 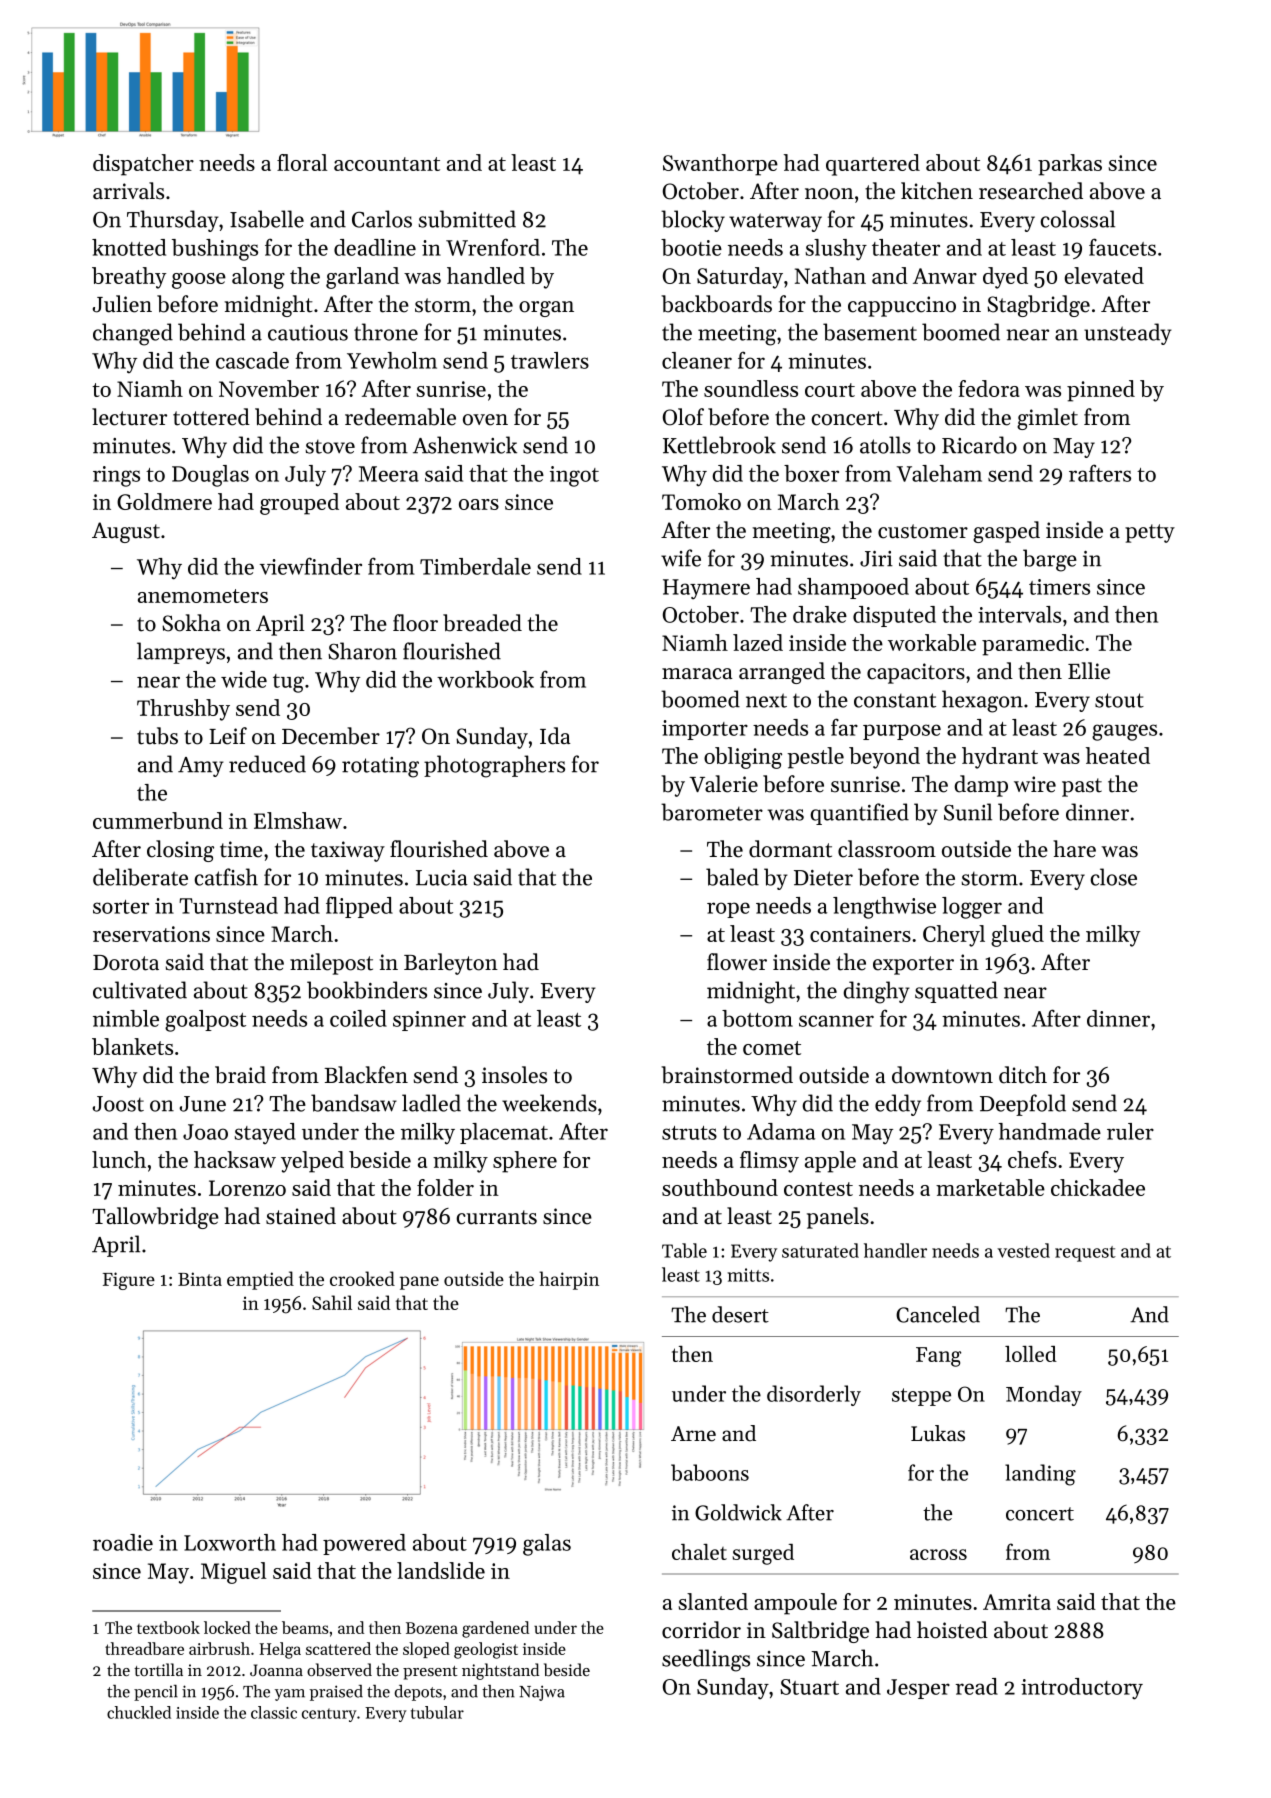 I want to click on barge, so click(x=1050, y=560).
